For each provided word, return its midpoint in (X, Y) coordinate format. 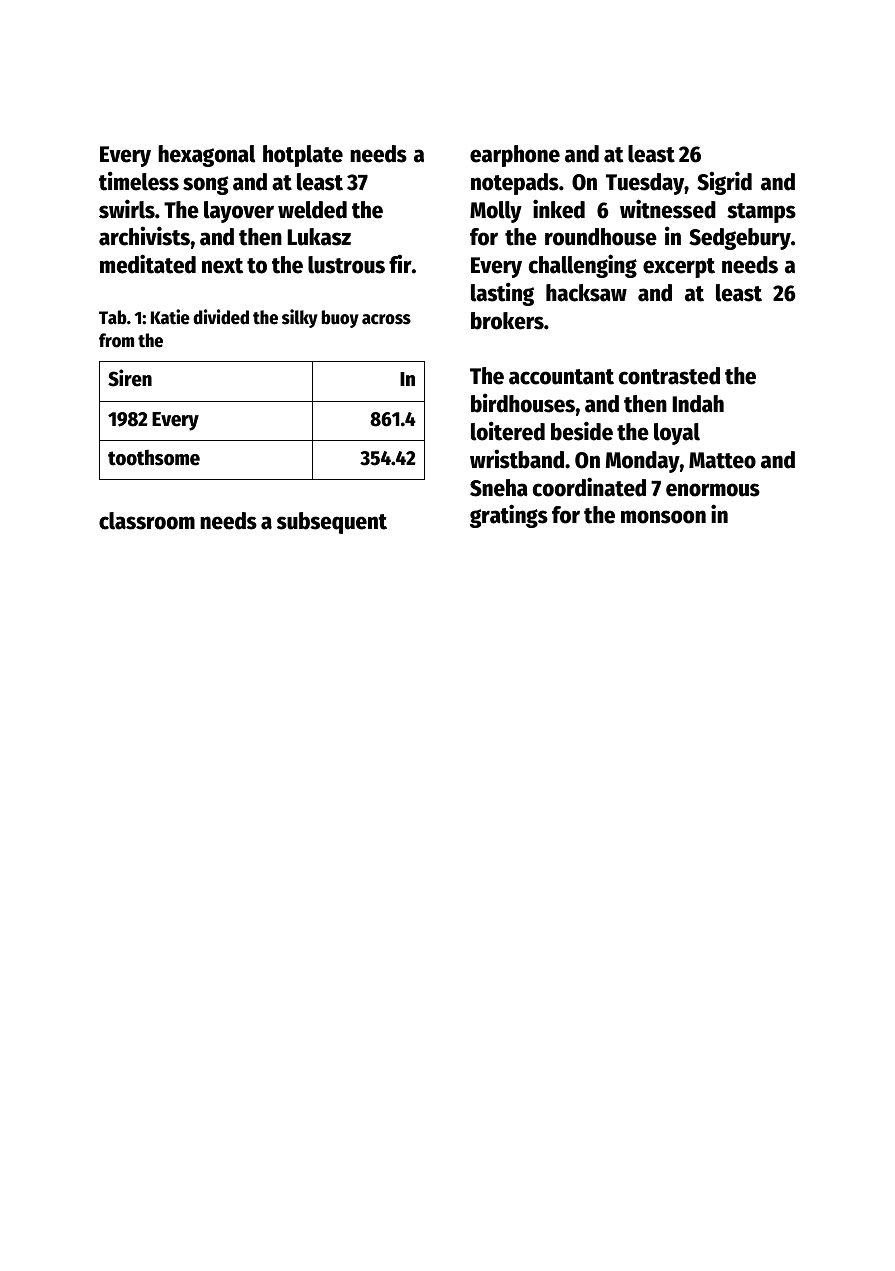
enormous (713, 490)
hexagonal (206, 156)
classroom (147, 521)
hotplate (303, 156)
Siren (130, 378)
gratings (509, 516)
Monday (643, 462)
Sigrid (724, 183)
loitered (508, 431)
